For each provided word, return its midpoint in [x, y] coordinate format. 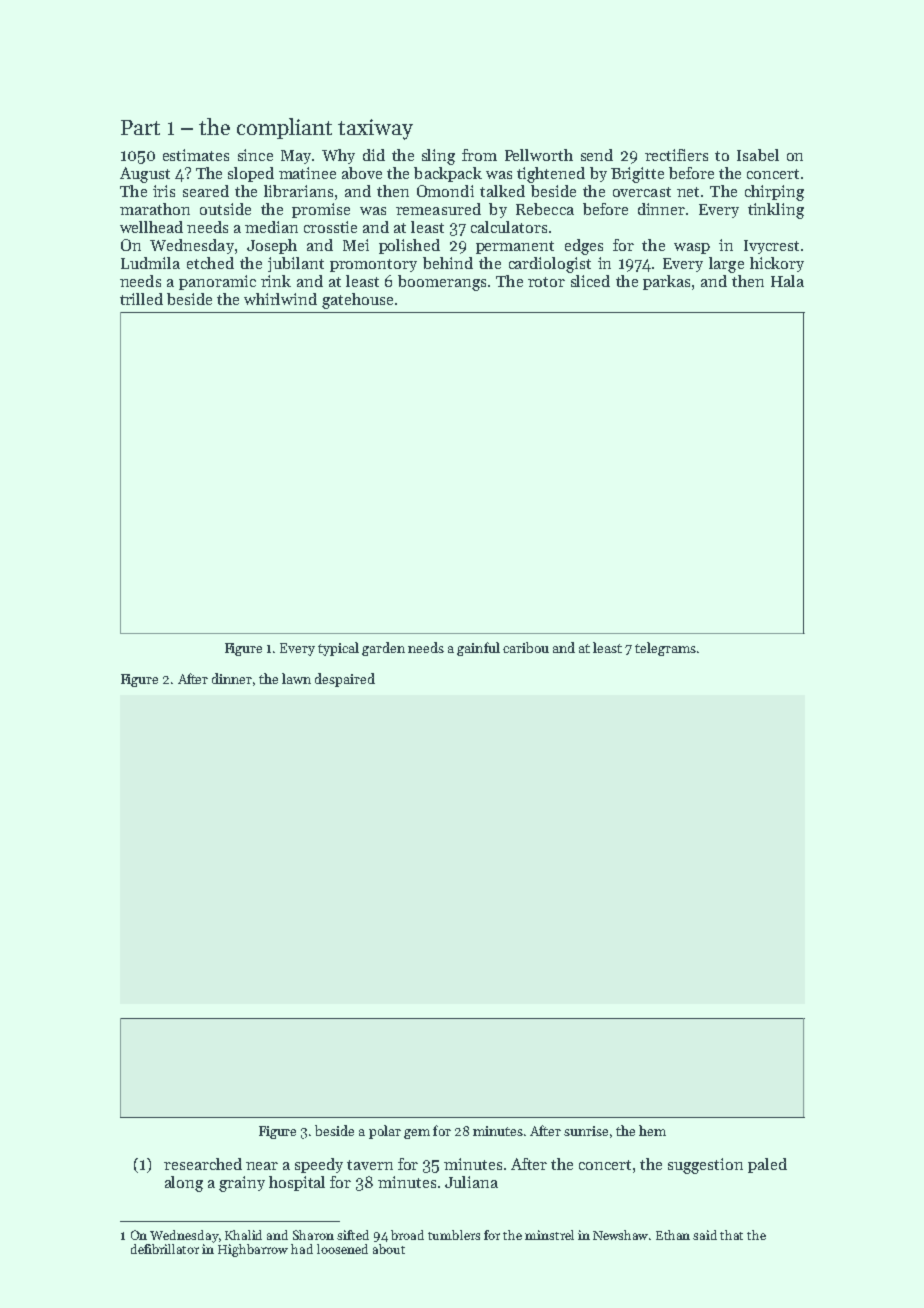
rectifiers [676, 155]
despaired [345, 680]
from [479, 155]
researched [203, 1164]
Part [140, 127]
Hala [787, 281]
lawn [296, 678]
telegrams [665, 649]
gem [417, 1134]
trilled [141, 299]
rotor [546, 282]
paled [767, 1165]
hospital [297, 1183]
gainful [478, 649]
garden [383, 649]
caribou [526, 647]
